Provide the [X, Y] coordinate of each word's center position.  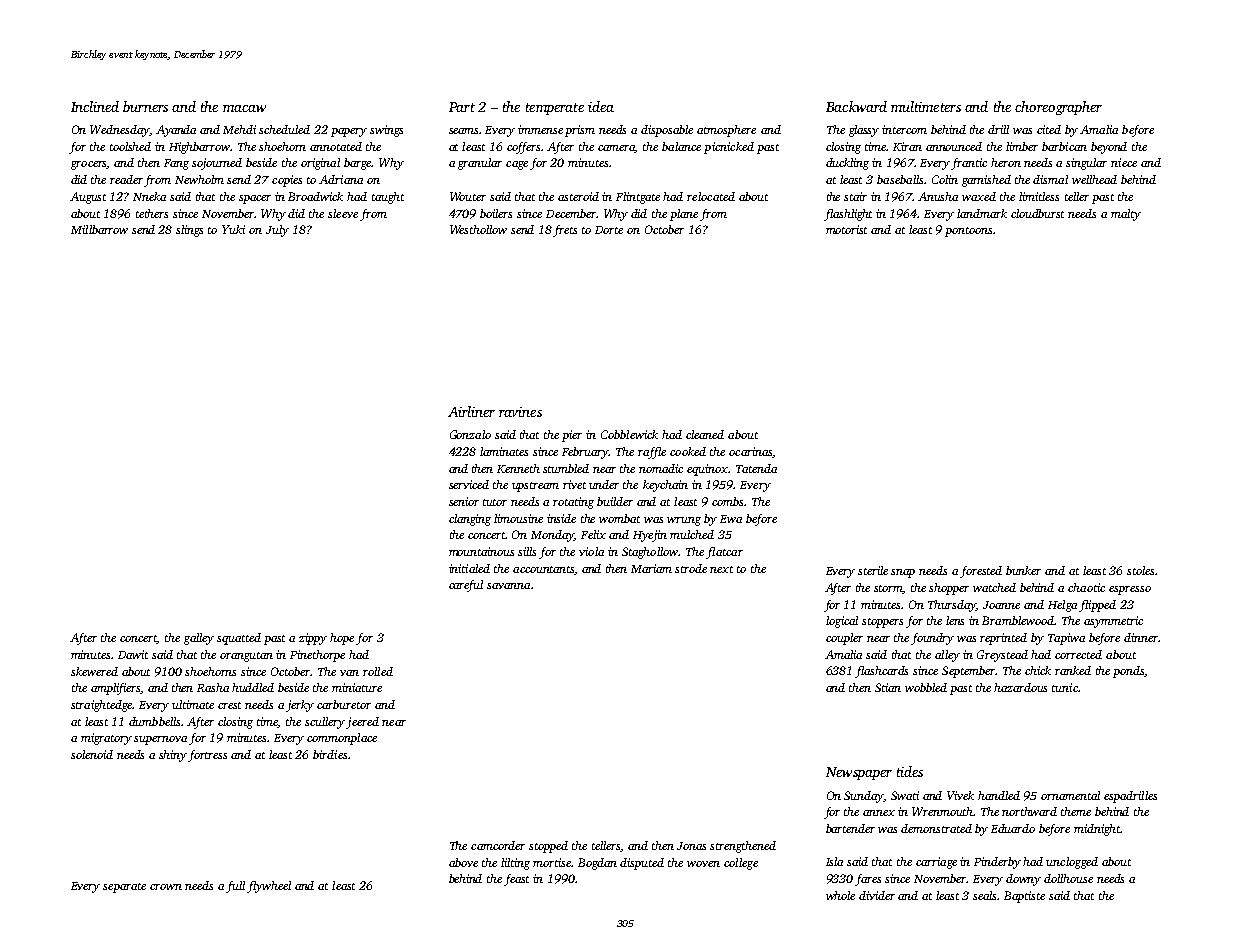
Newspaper [859, 773]
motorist [846, 229]
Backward [856, 106]
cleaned [705, 434]
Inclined [95, 106]
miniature [357, 687]
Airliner [471, 411]
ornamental [1070, 795]
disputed [642, 864]
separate [124, 888]
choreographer [1058, 108]
